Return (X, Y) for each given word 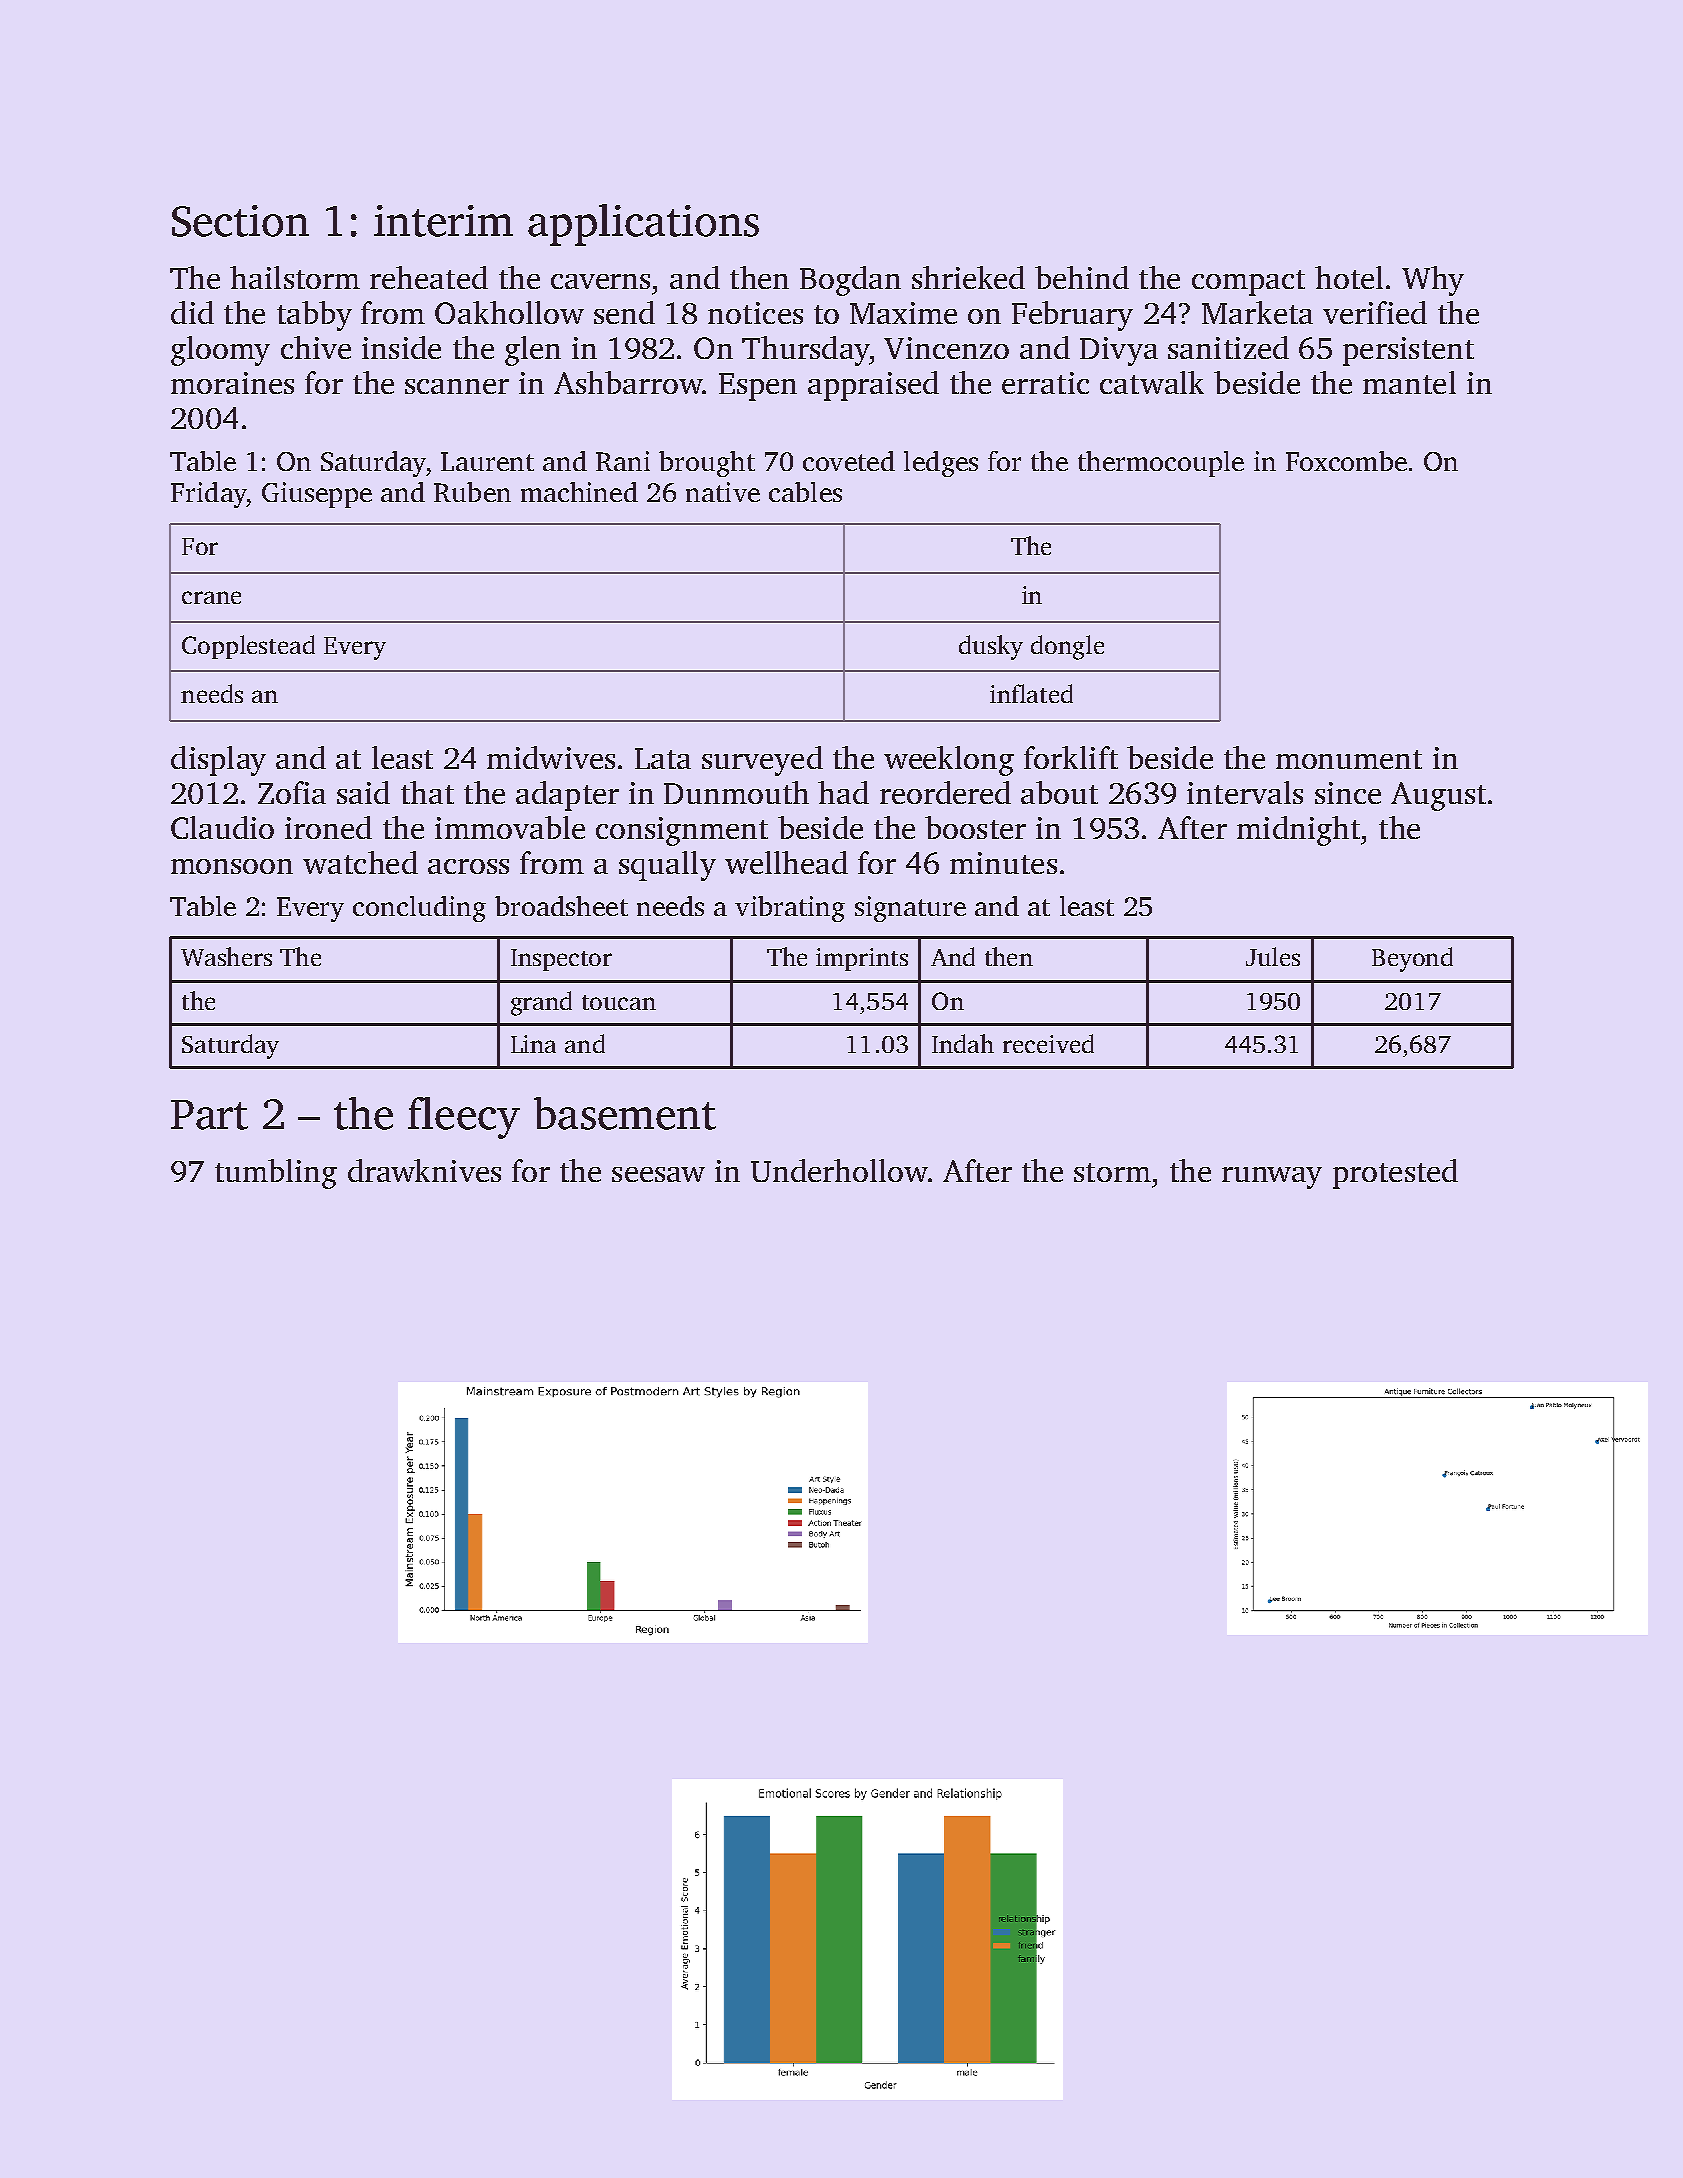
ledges (941, 464)
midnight (1298, 831)
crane (211, 597)
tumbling (276, 1174)
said (363, 792)
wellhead (786, 862)
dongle (1067, 647)
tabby (314, 316)
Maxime (903, 313)
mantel (1409, 382)
